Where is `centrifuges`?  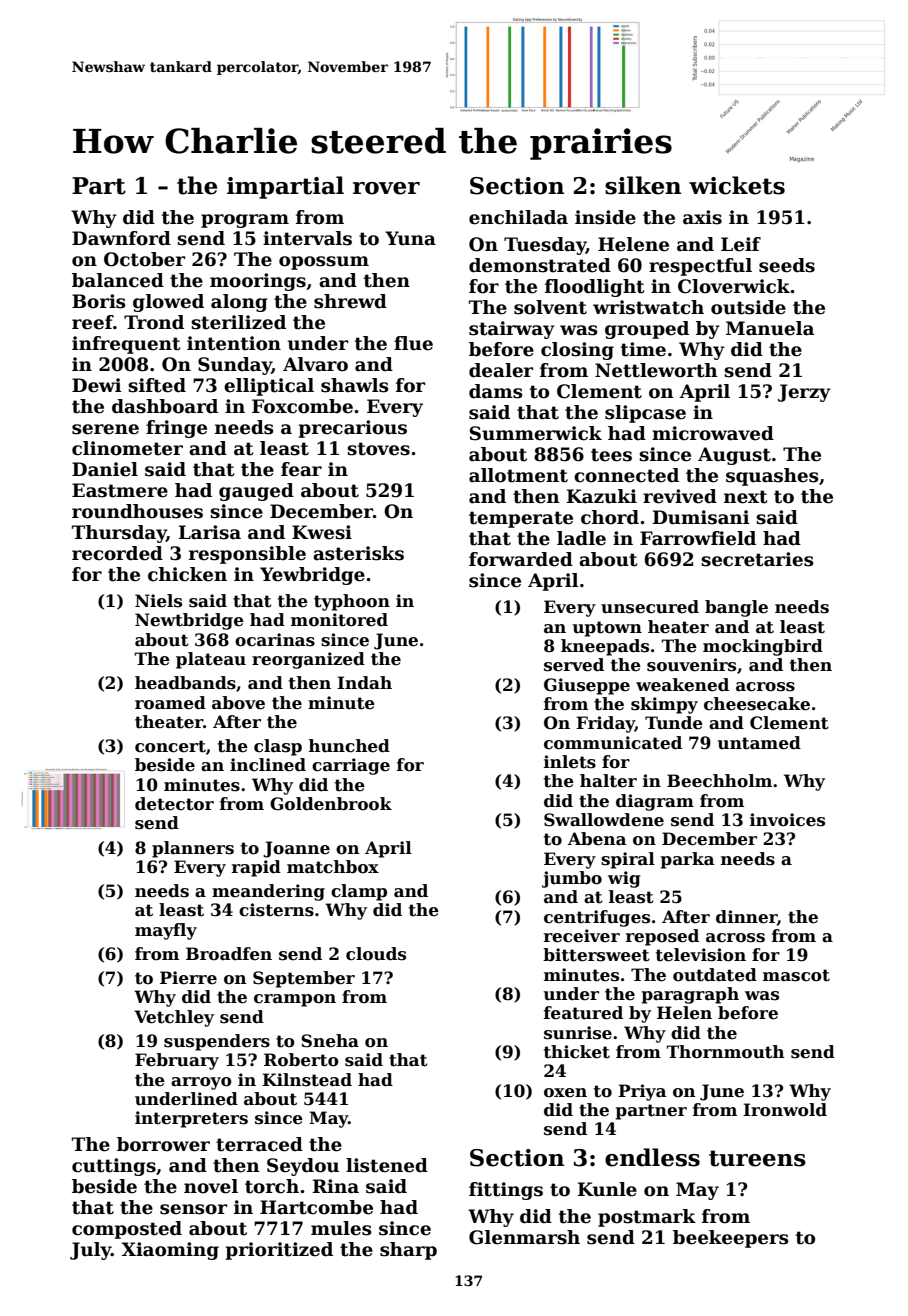
centrifuges is located at coordinates (597, 918).
